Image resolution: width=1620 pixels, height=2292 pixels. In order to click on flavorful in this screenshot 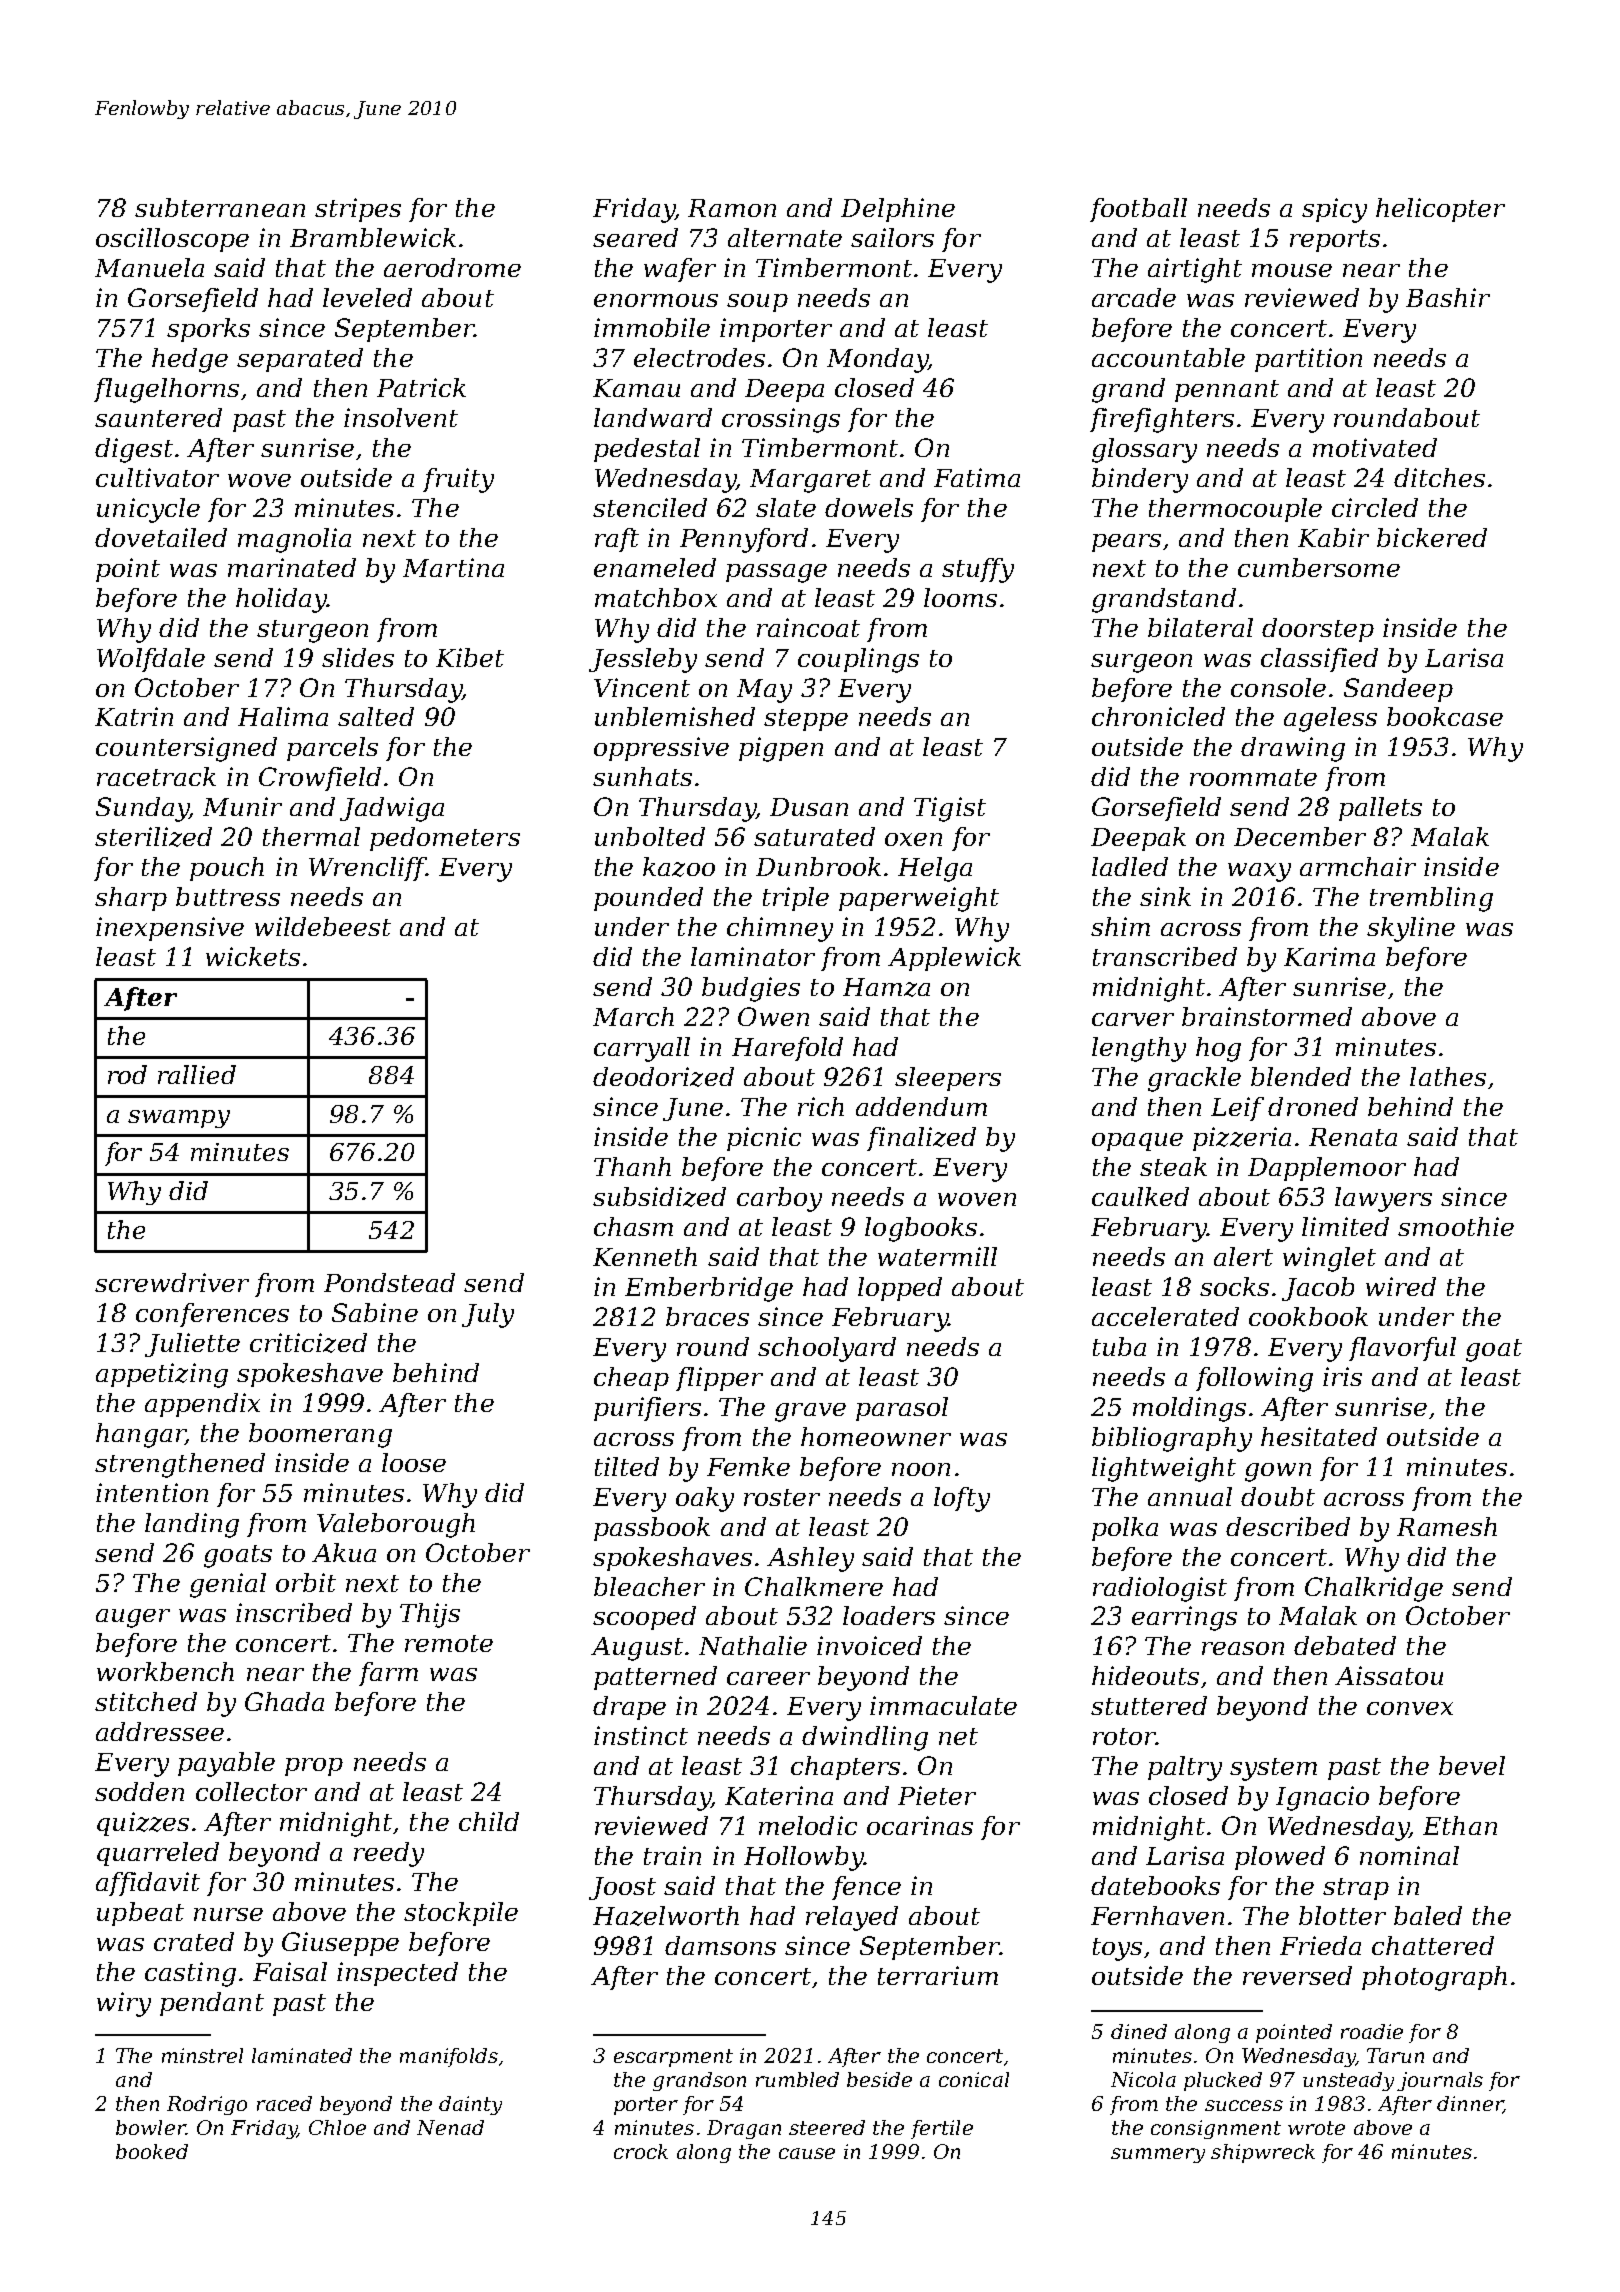, I will do `click(1402, 1349)`.
